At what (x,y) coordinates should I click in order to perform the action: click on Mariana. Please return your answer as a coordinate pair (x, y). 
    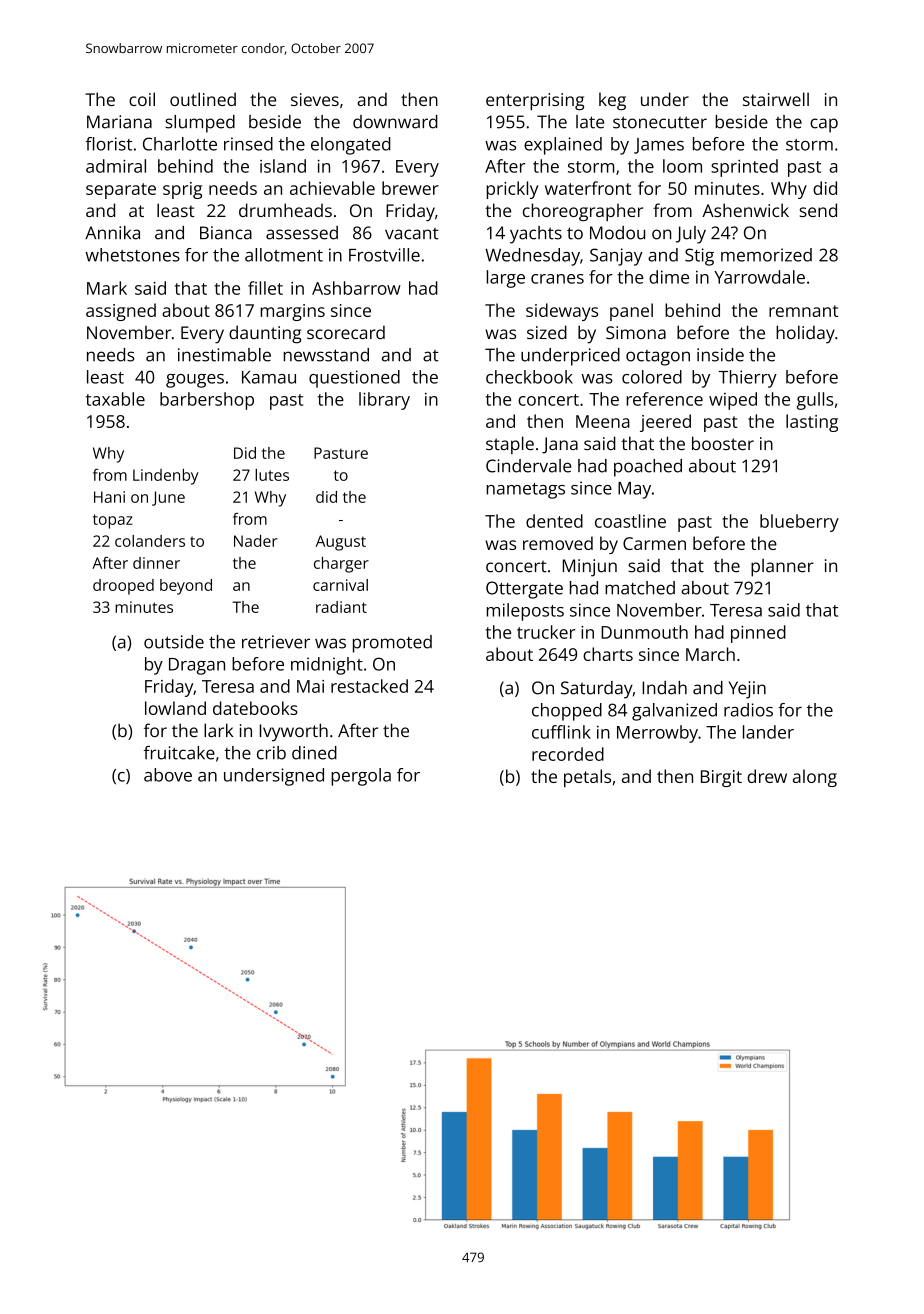
    Looking at the image, I should click on (119, 122).
